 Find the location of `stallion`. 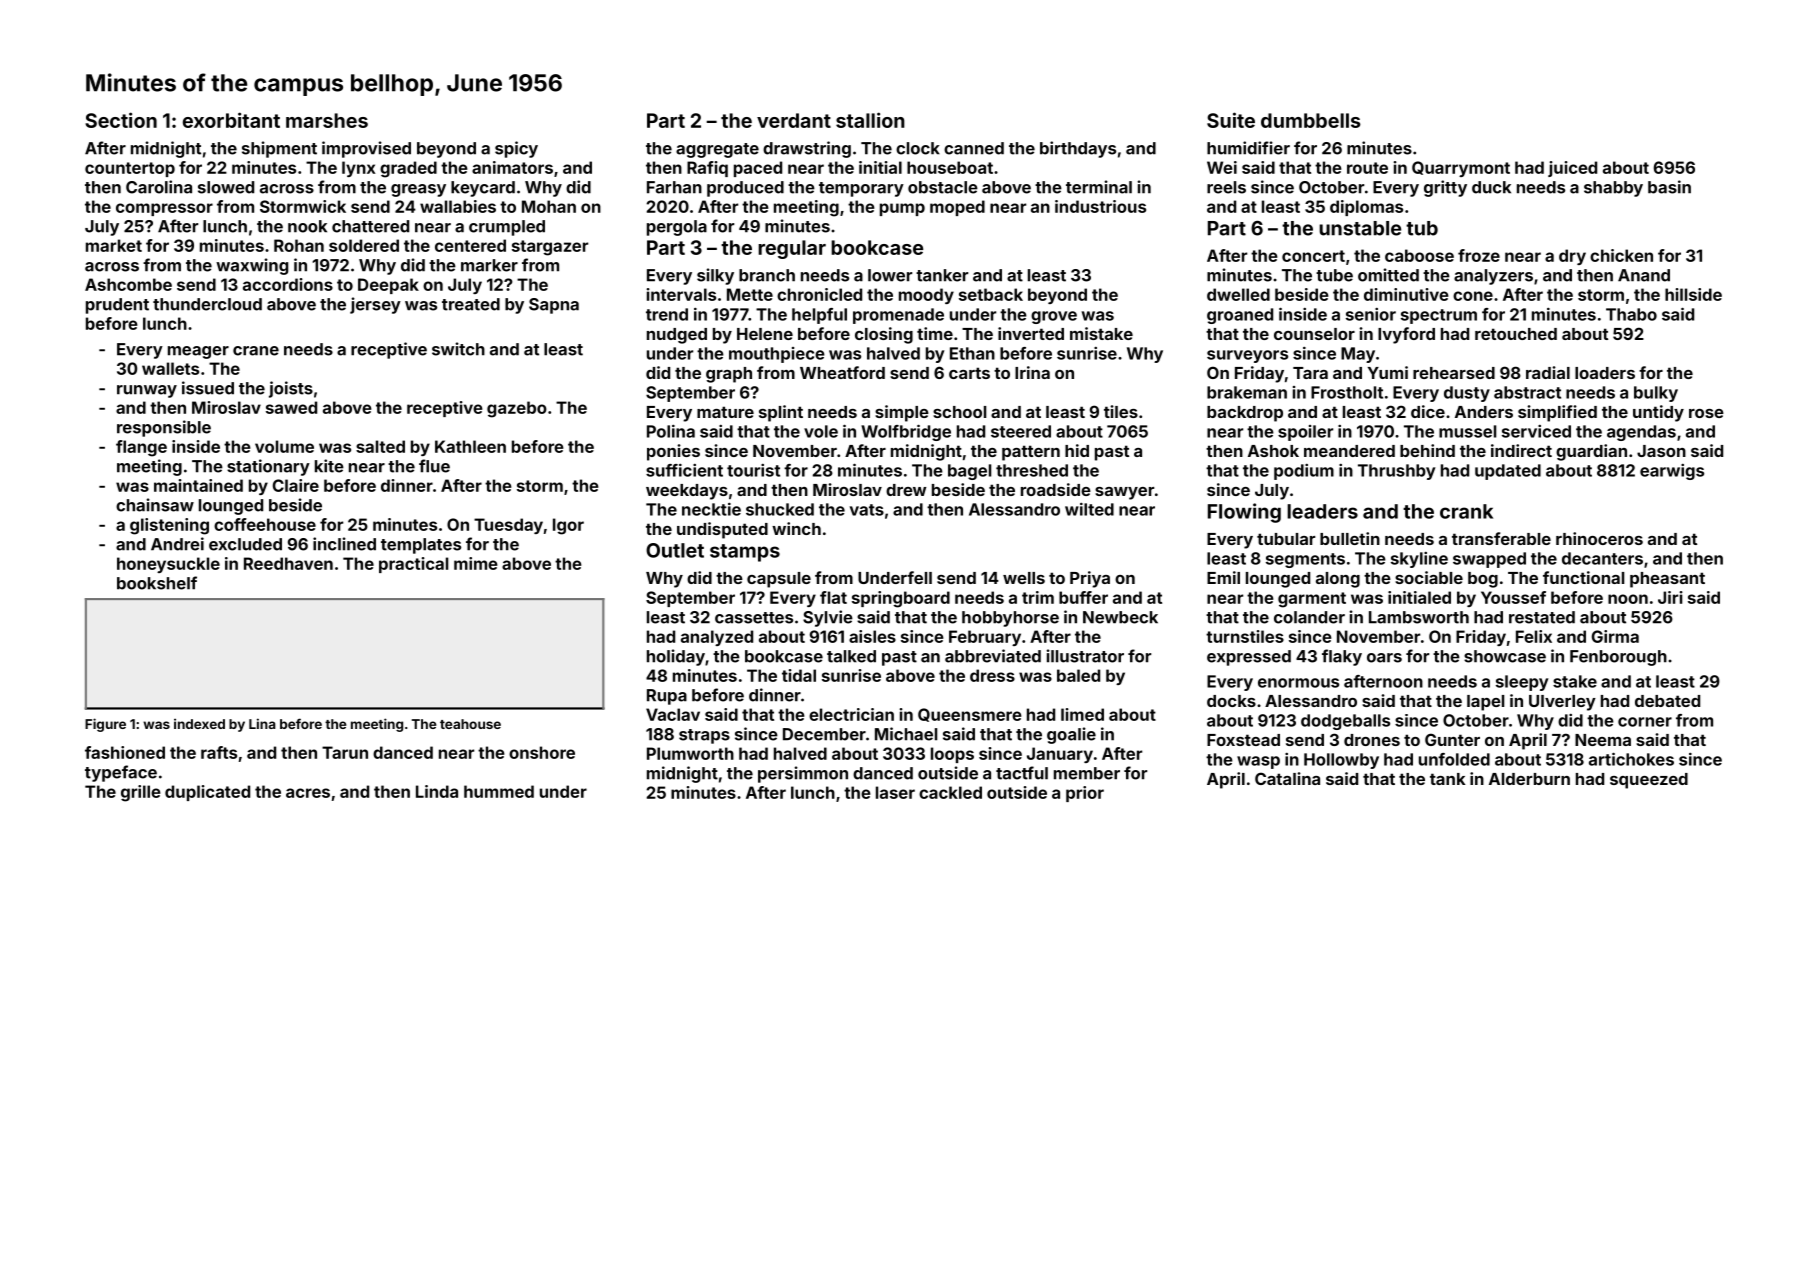

stallion is located at coordinates (870, 120).
